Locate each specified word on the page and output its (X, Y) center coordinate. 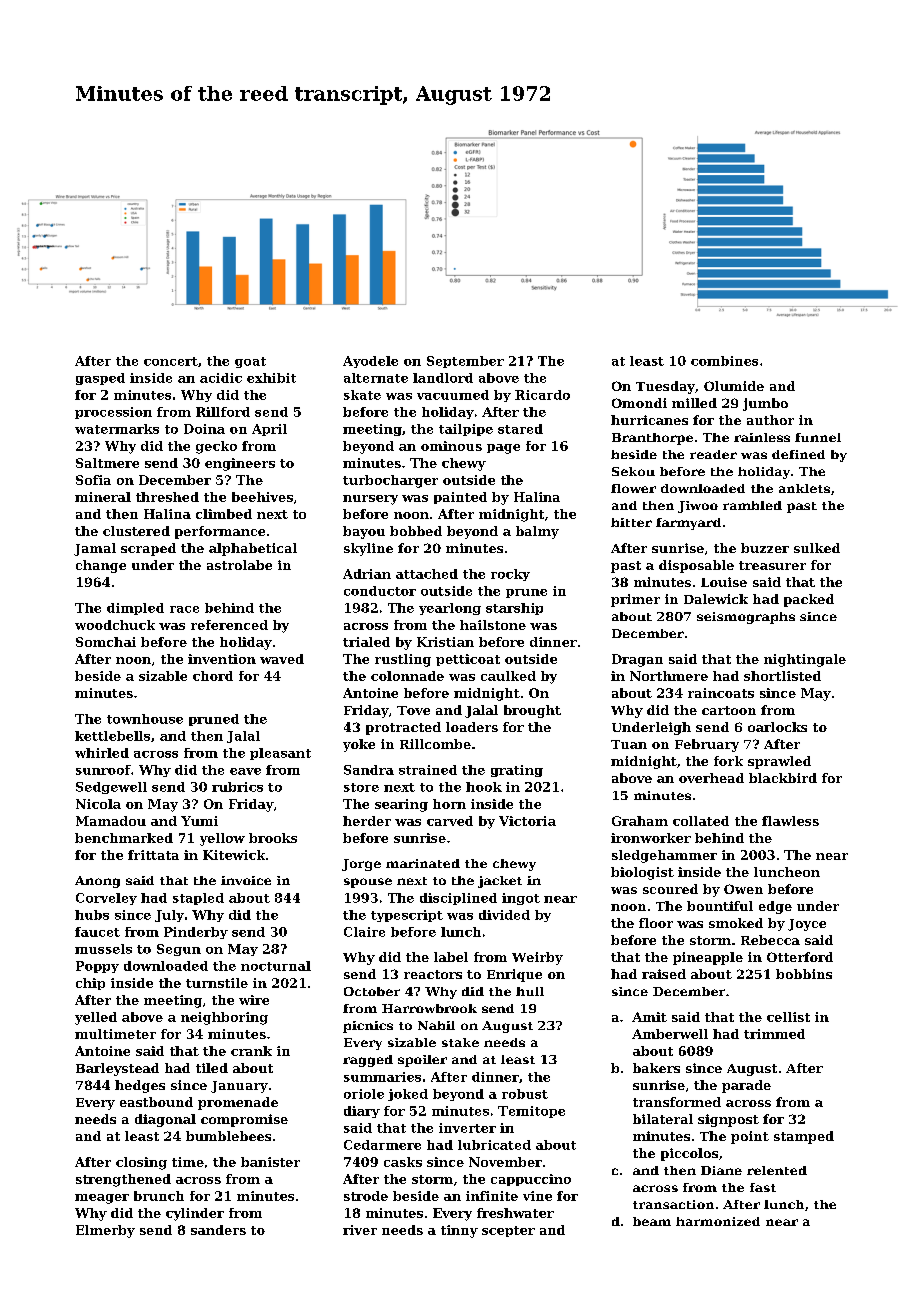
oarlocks (777, 727)
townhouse (145, 719)
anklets (804, 488)
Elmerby (105, 1231)
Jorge (361, 865)
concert (171, 361)
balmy (537, 532)
